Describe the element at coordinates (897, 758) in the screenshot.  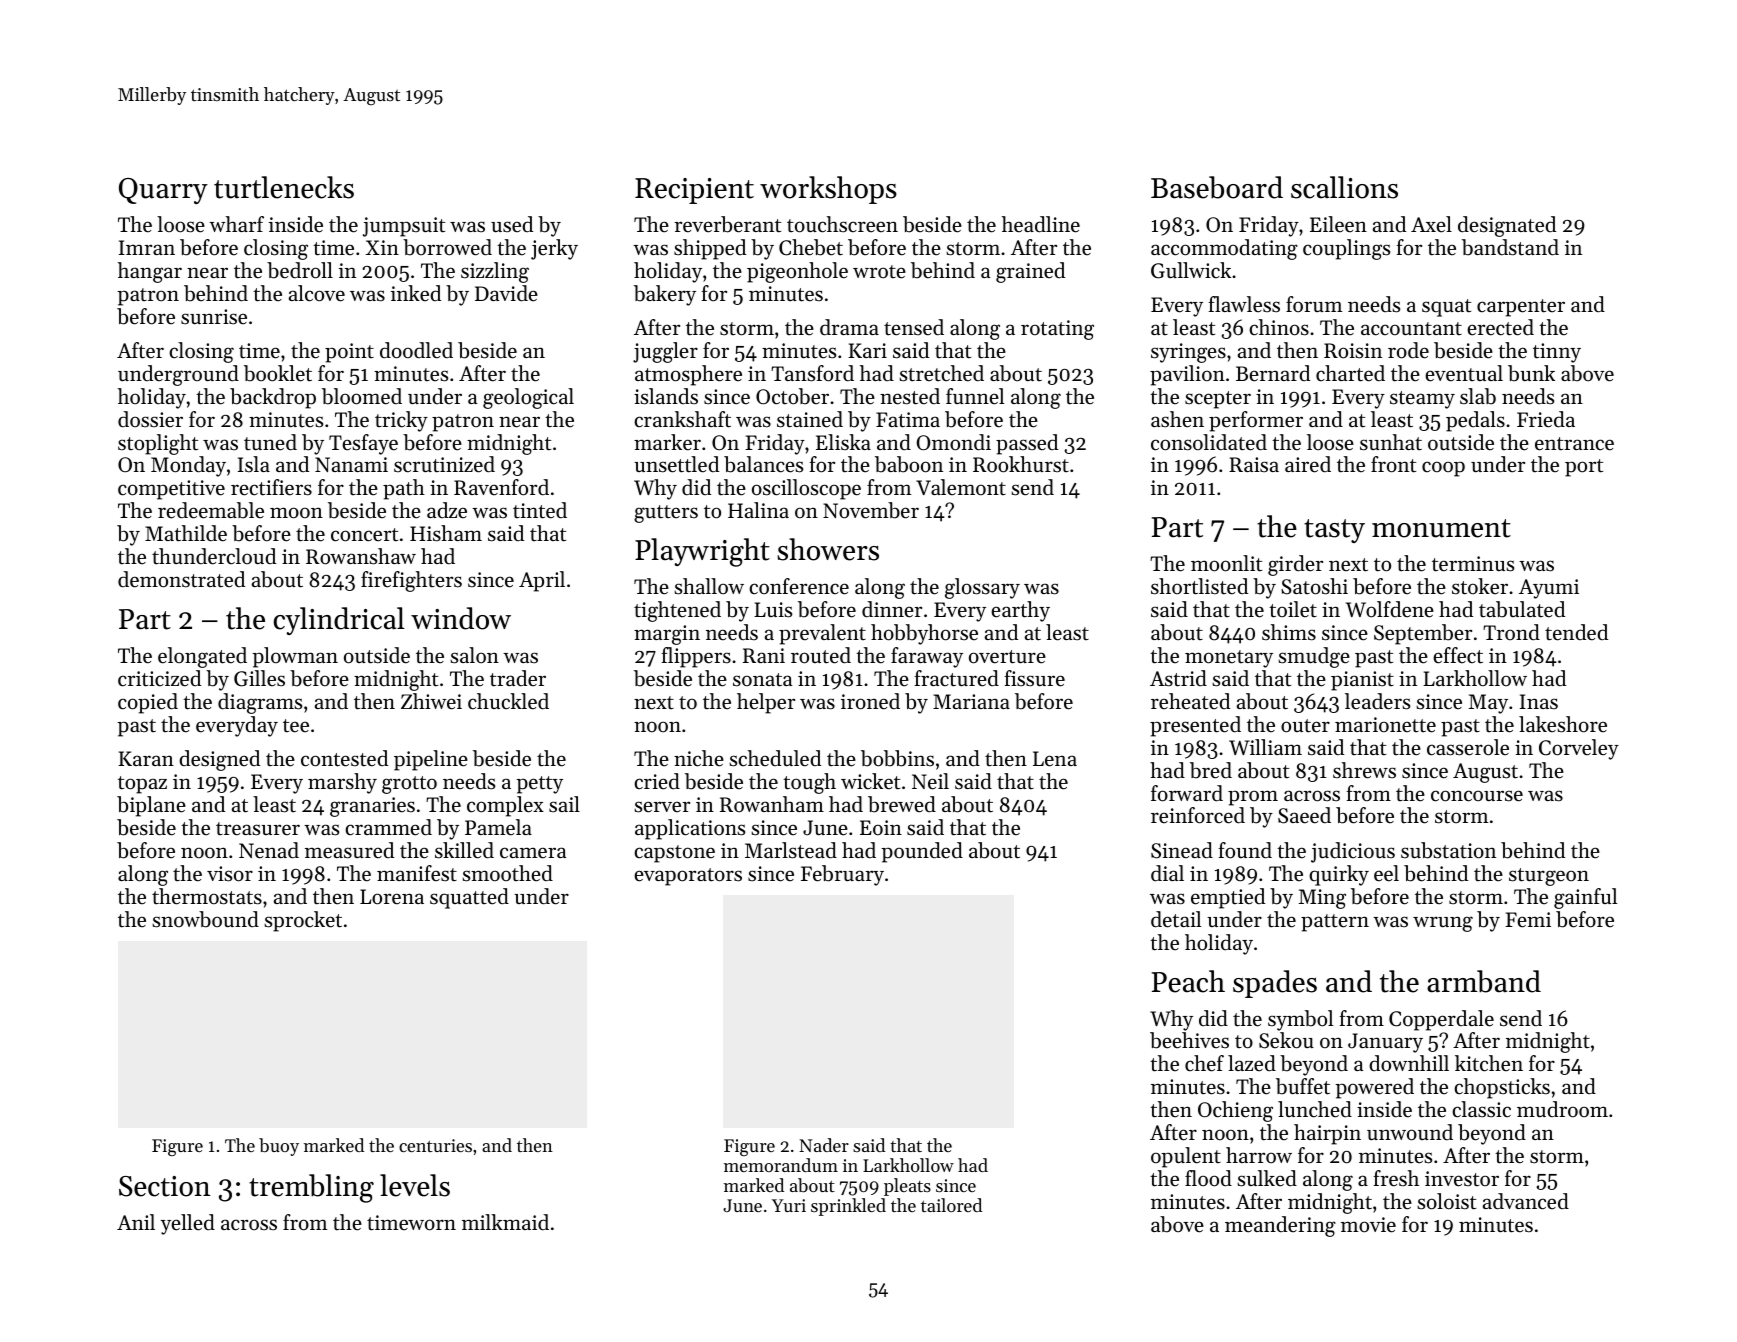
I see `bobbins` at that location.
